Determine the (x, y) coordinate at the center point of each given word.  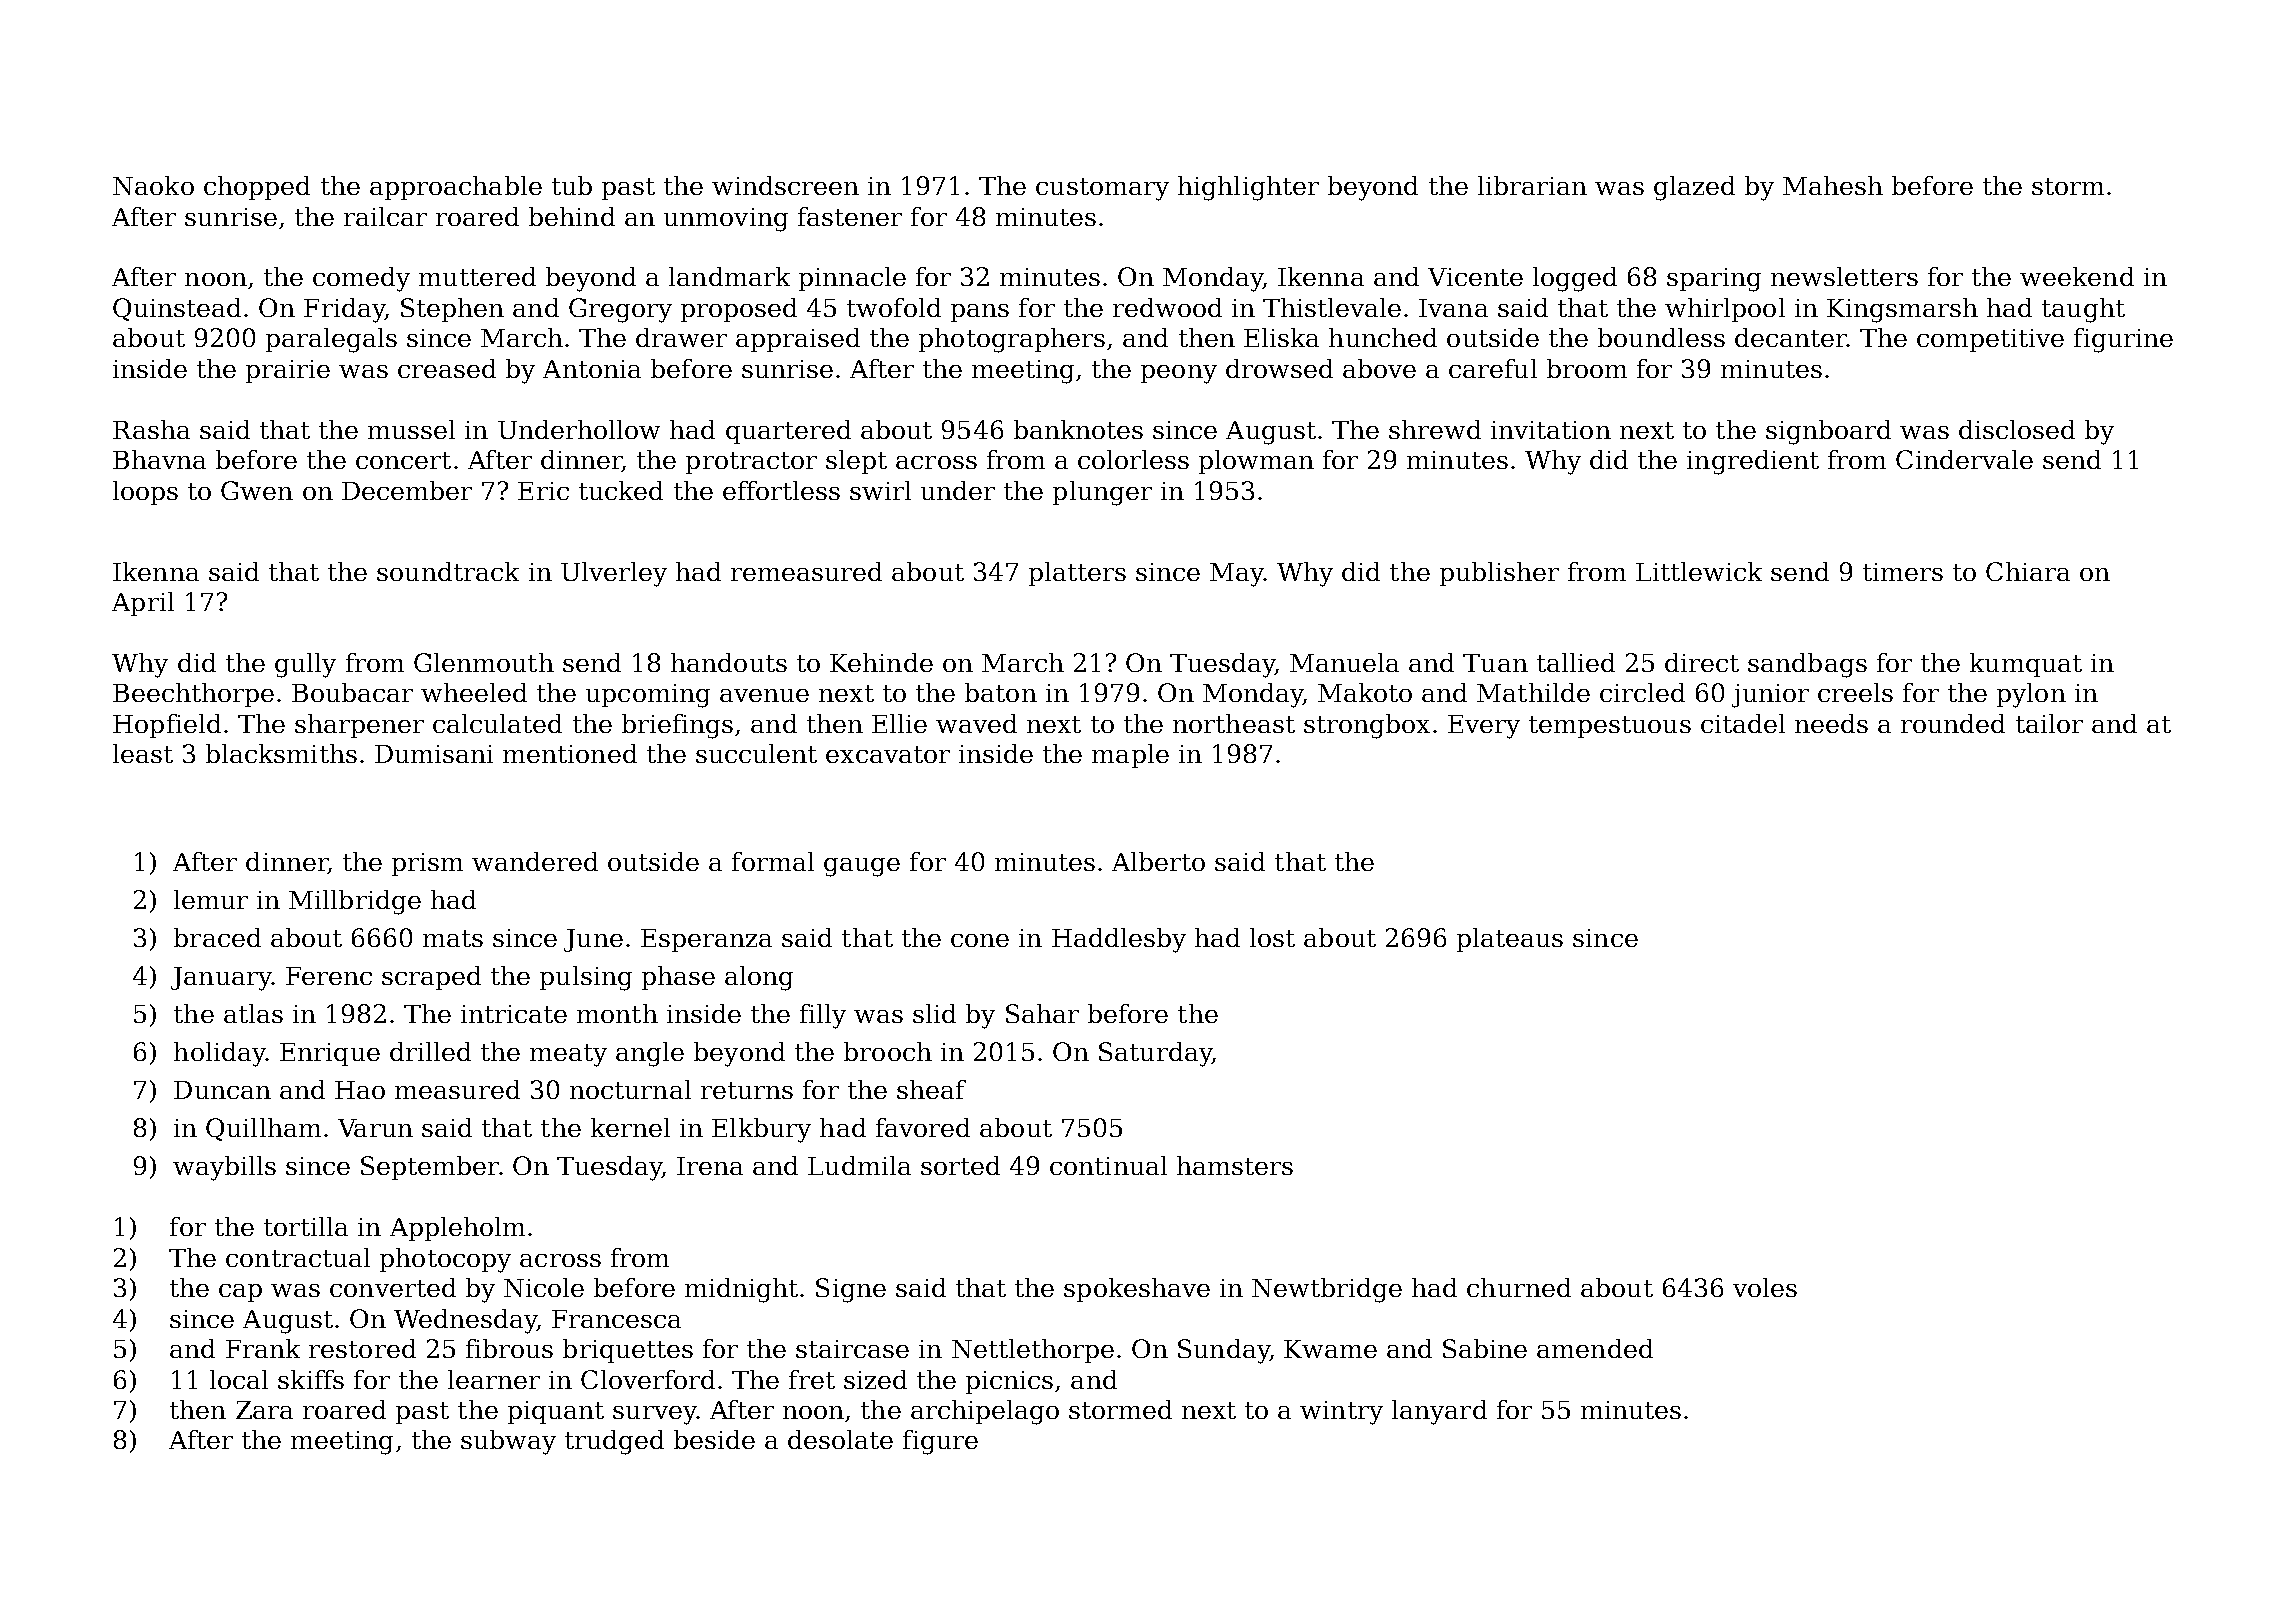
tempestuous (1610, 727)
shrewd (1435, 429)
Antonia (592, 369)
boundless (1661, 337)
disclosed (2017, 429)
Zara (264, 1410)
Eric (543, 491)
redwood (1167, 307)
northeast (1234, 723)
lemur (211, 899)
